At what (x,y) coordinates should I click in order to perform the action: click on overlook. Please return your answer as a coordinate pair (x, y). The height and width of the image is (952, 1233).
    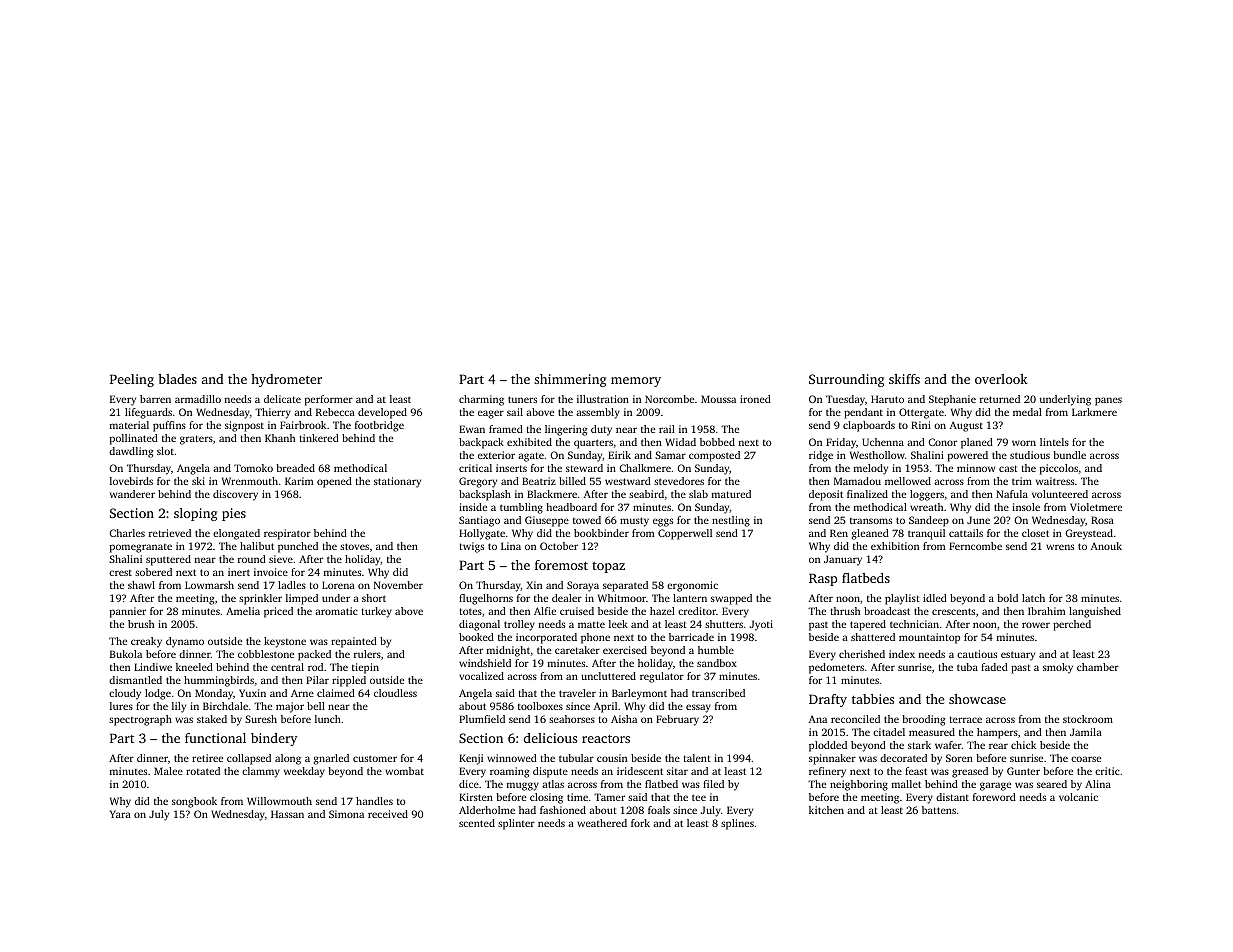
    Looking at the image, I should click on (1001, 379).
